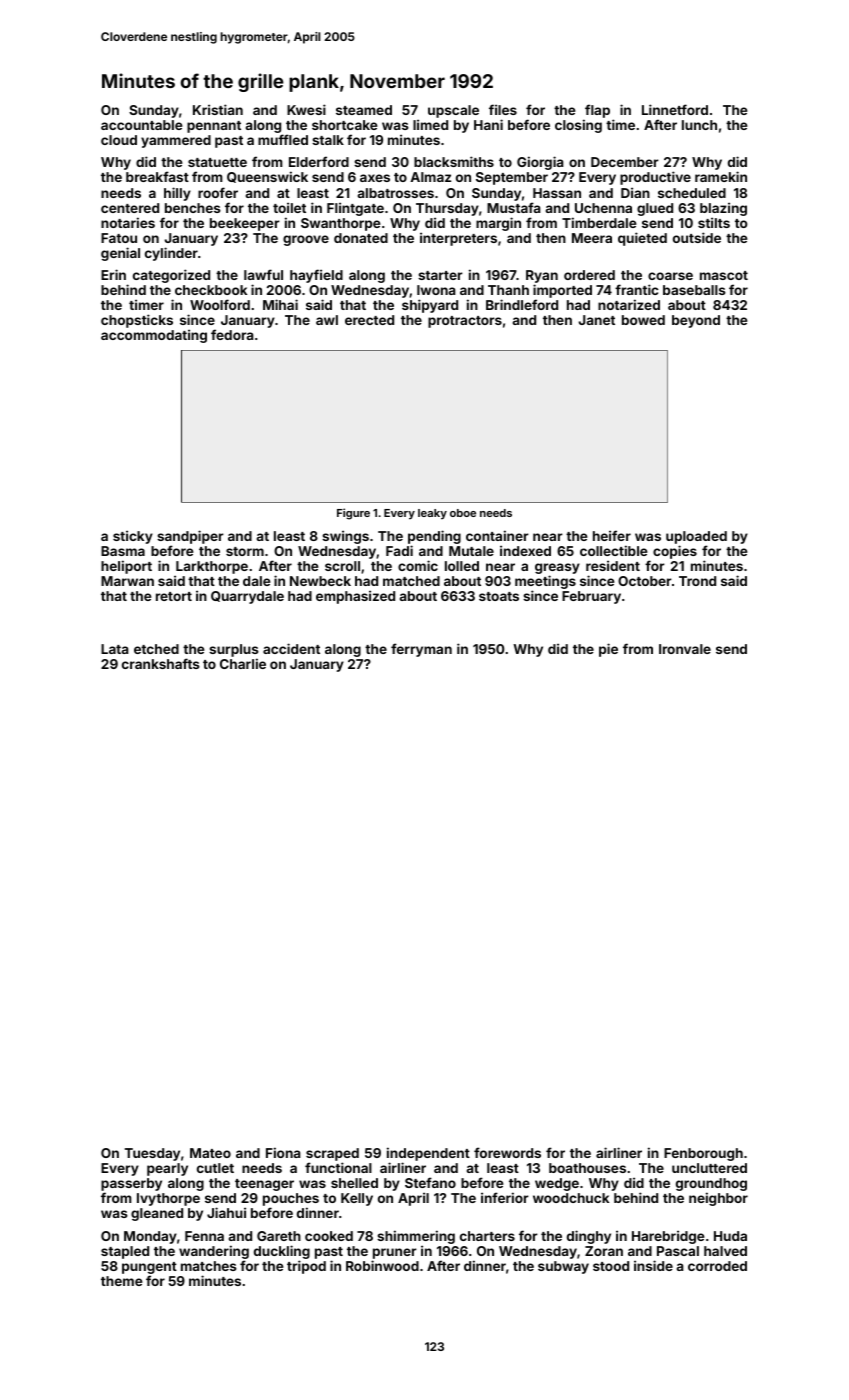 Image resolution: width=849 pixels, height=1400 pixels. Describe the element at coordinates (487, 1236) in the screenshot. I see `charters` at that location.
